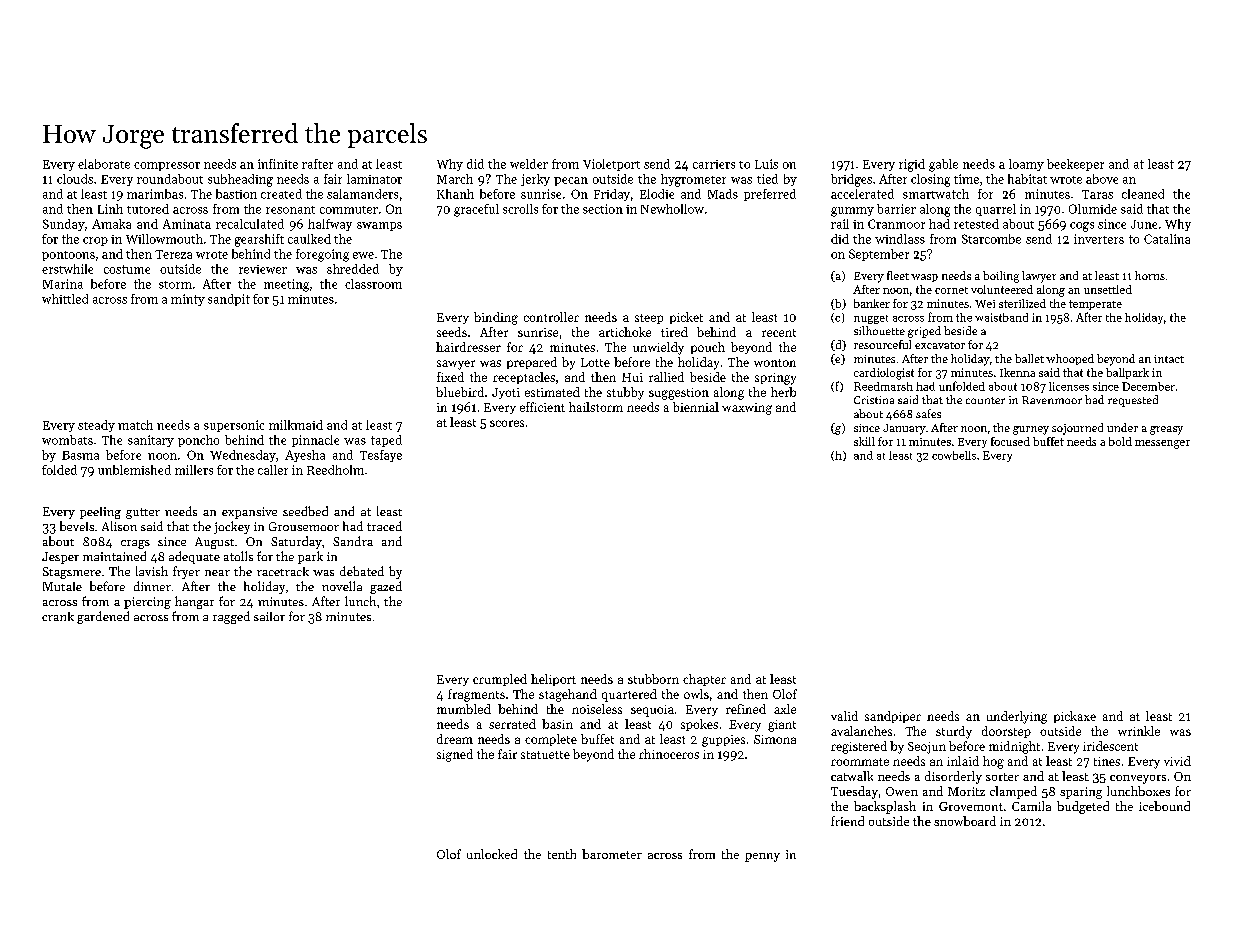 Image resolution: width=1233 pixels, height=952 pixels. What do you see at coordinates (281, 194) in the page?
I see `created` at bounding box center [281, 194].
